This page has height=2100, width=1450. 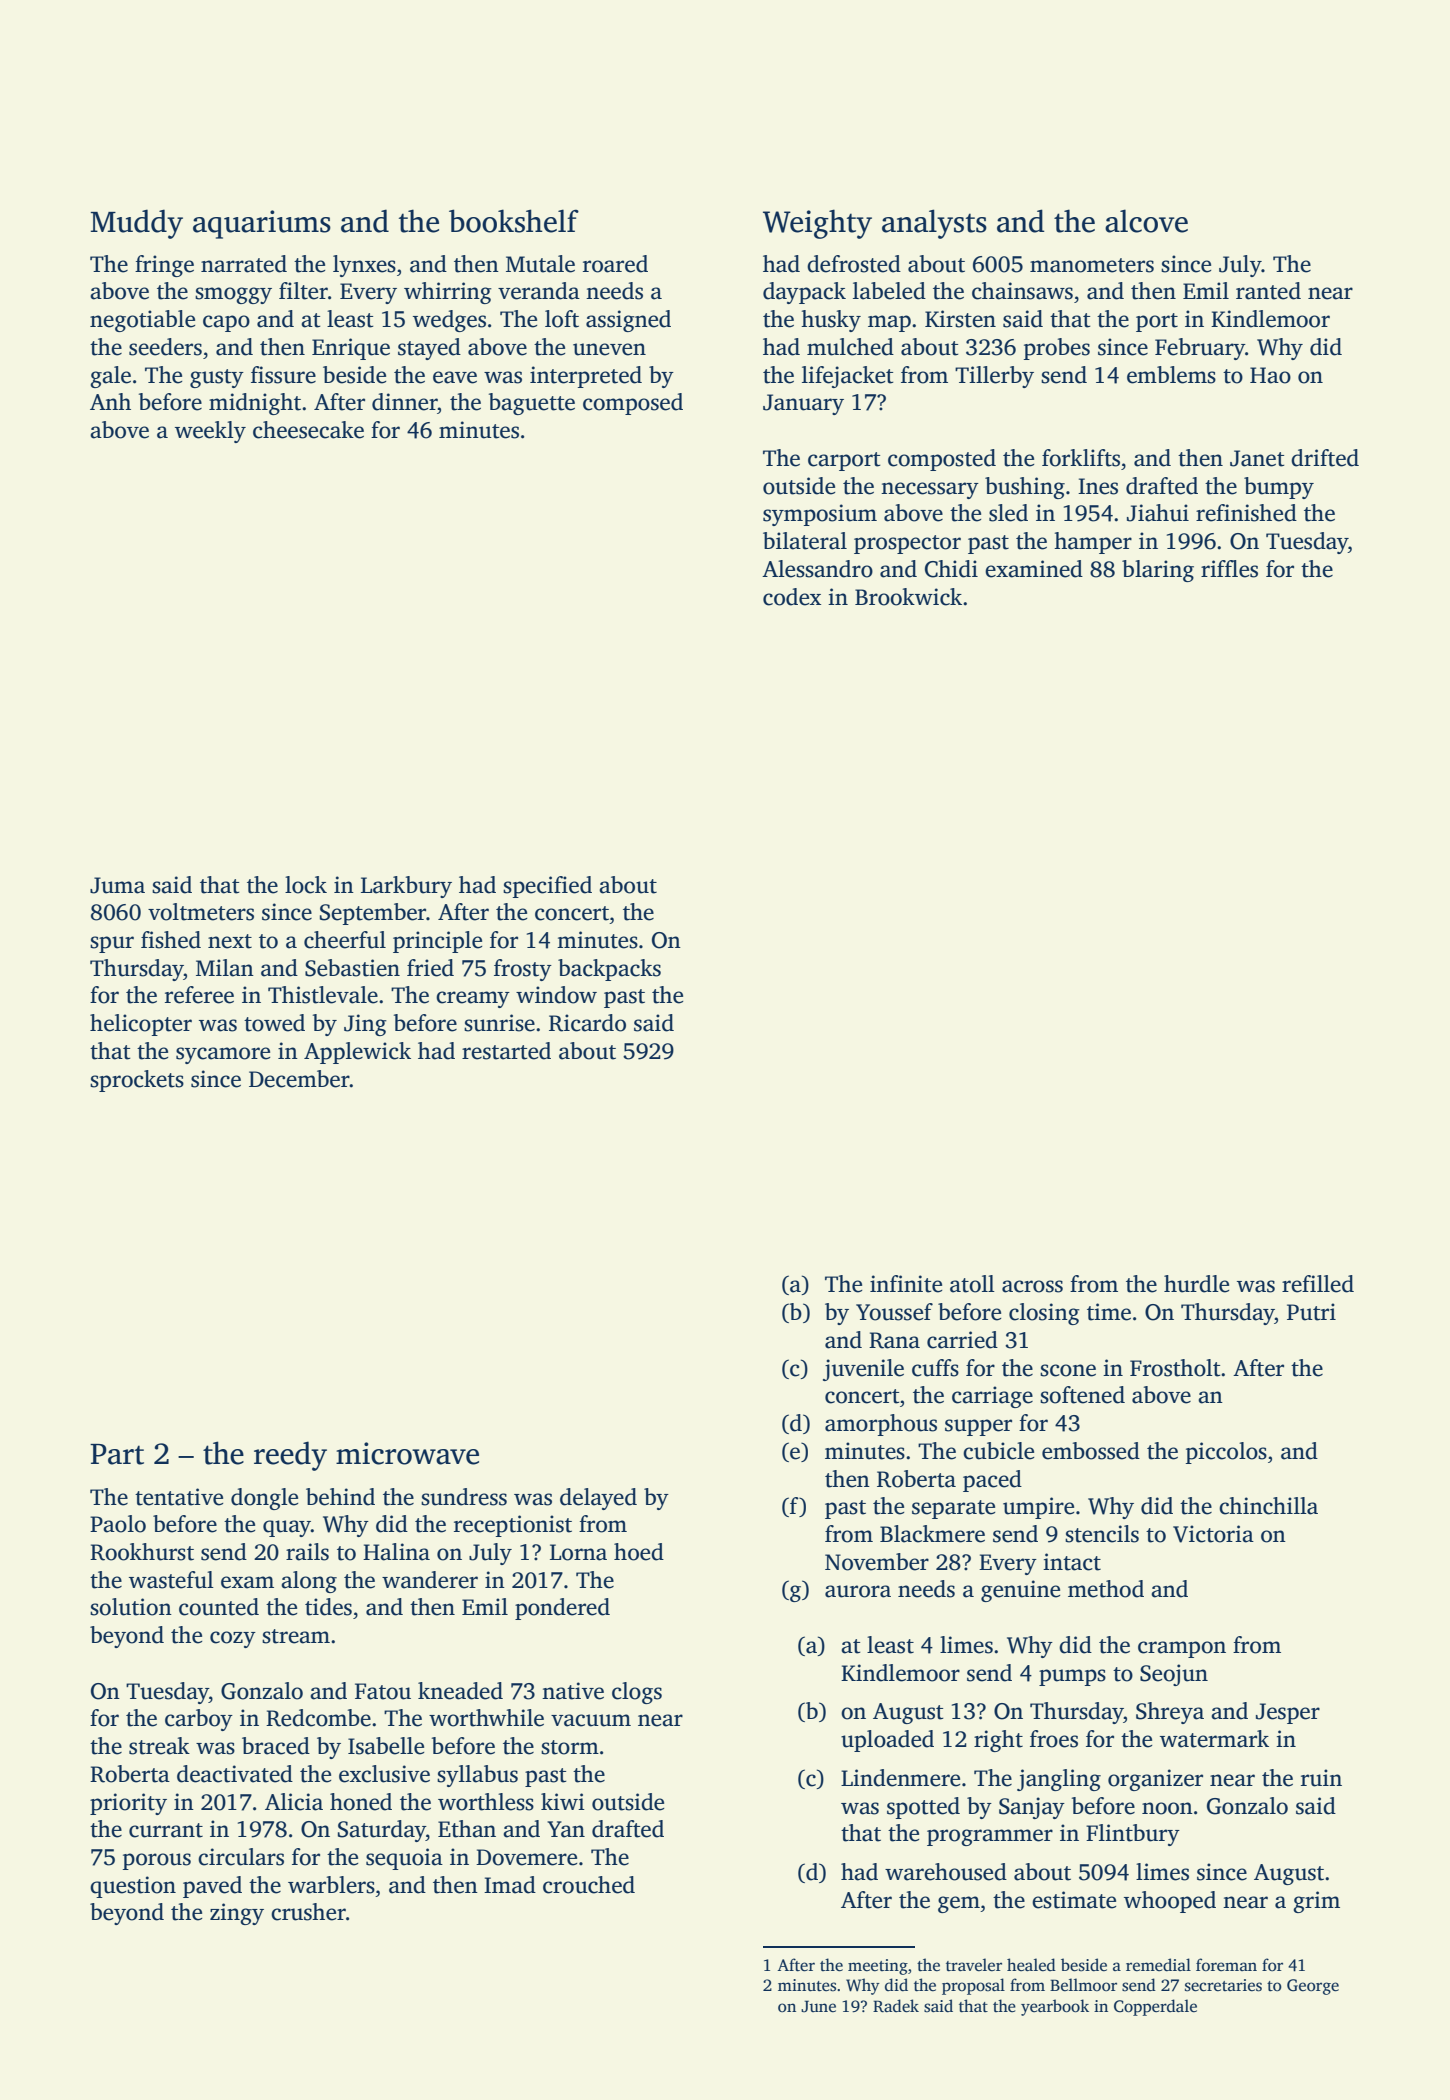 I want to click on hurdle, so click(x=1196, y=1284).
